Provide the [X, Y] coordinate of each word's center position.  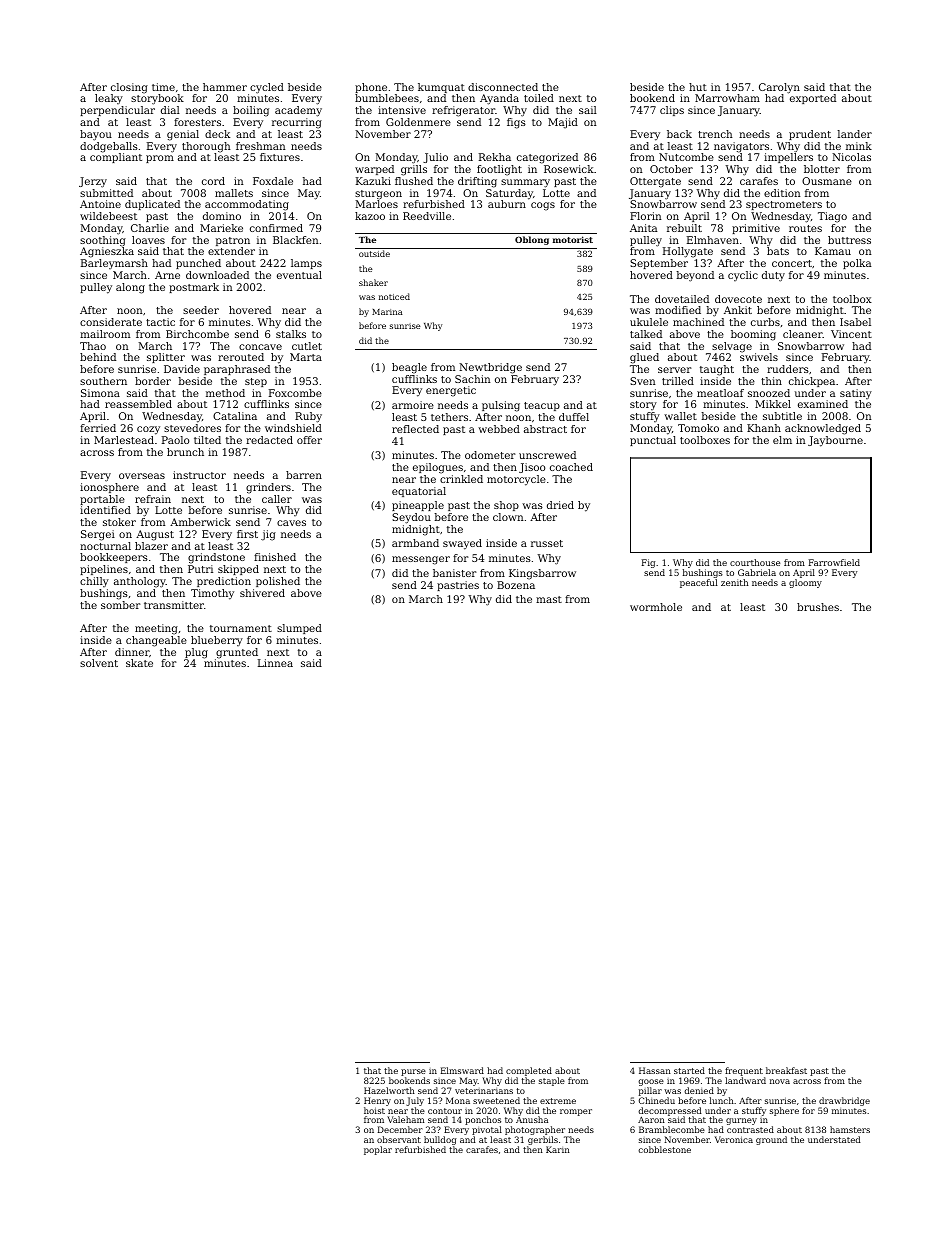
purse [413, 1072]
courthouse [755, 562]
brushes [818, 607]
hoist [374, 1110]
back [679, 134]
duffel [574, 417]
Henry [377, 1101]
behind [98, 357]
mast [549, 599]
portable [102, 500]
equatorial [419, 492]
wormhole [656, 607]
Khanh [764, 428]
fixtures [280, 157]
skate [139, 663]
